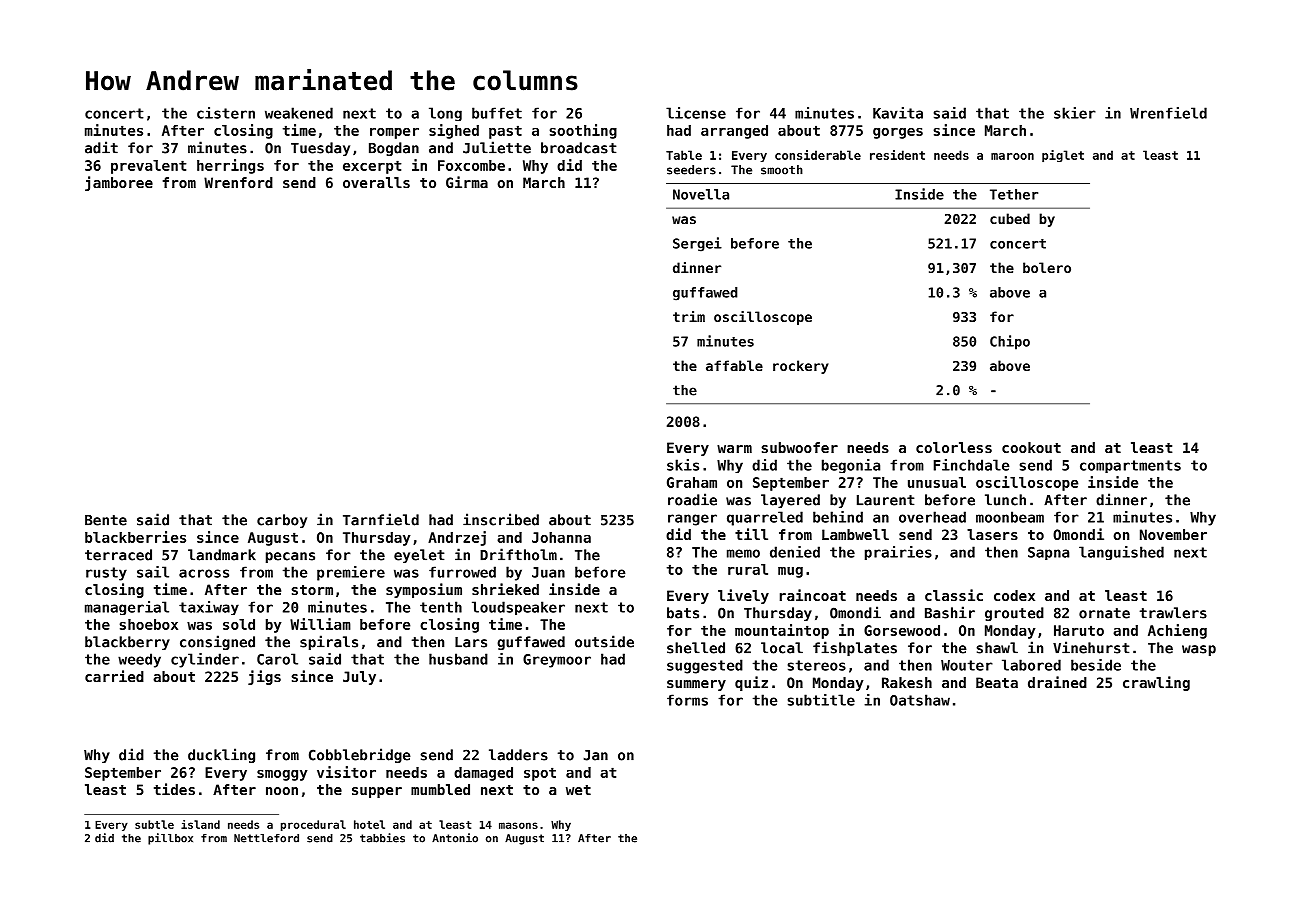 The image size is (1308, 924). I want to click on drained, so click(1057, 682).
